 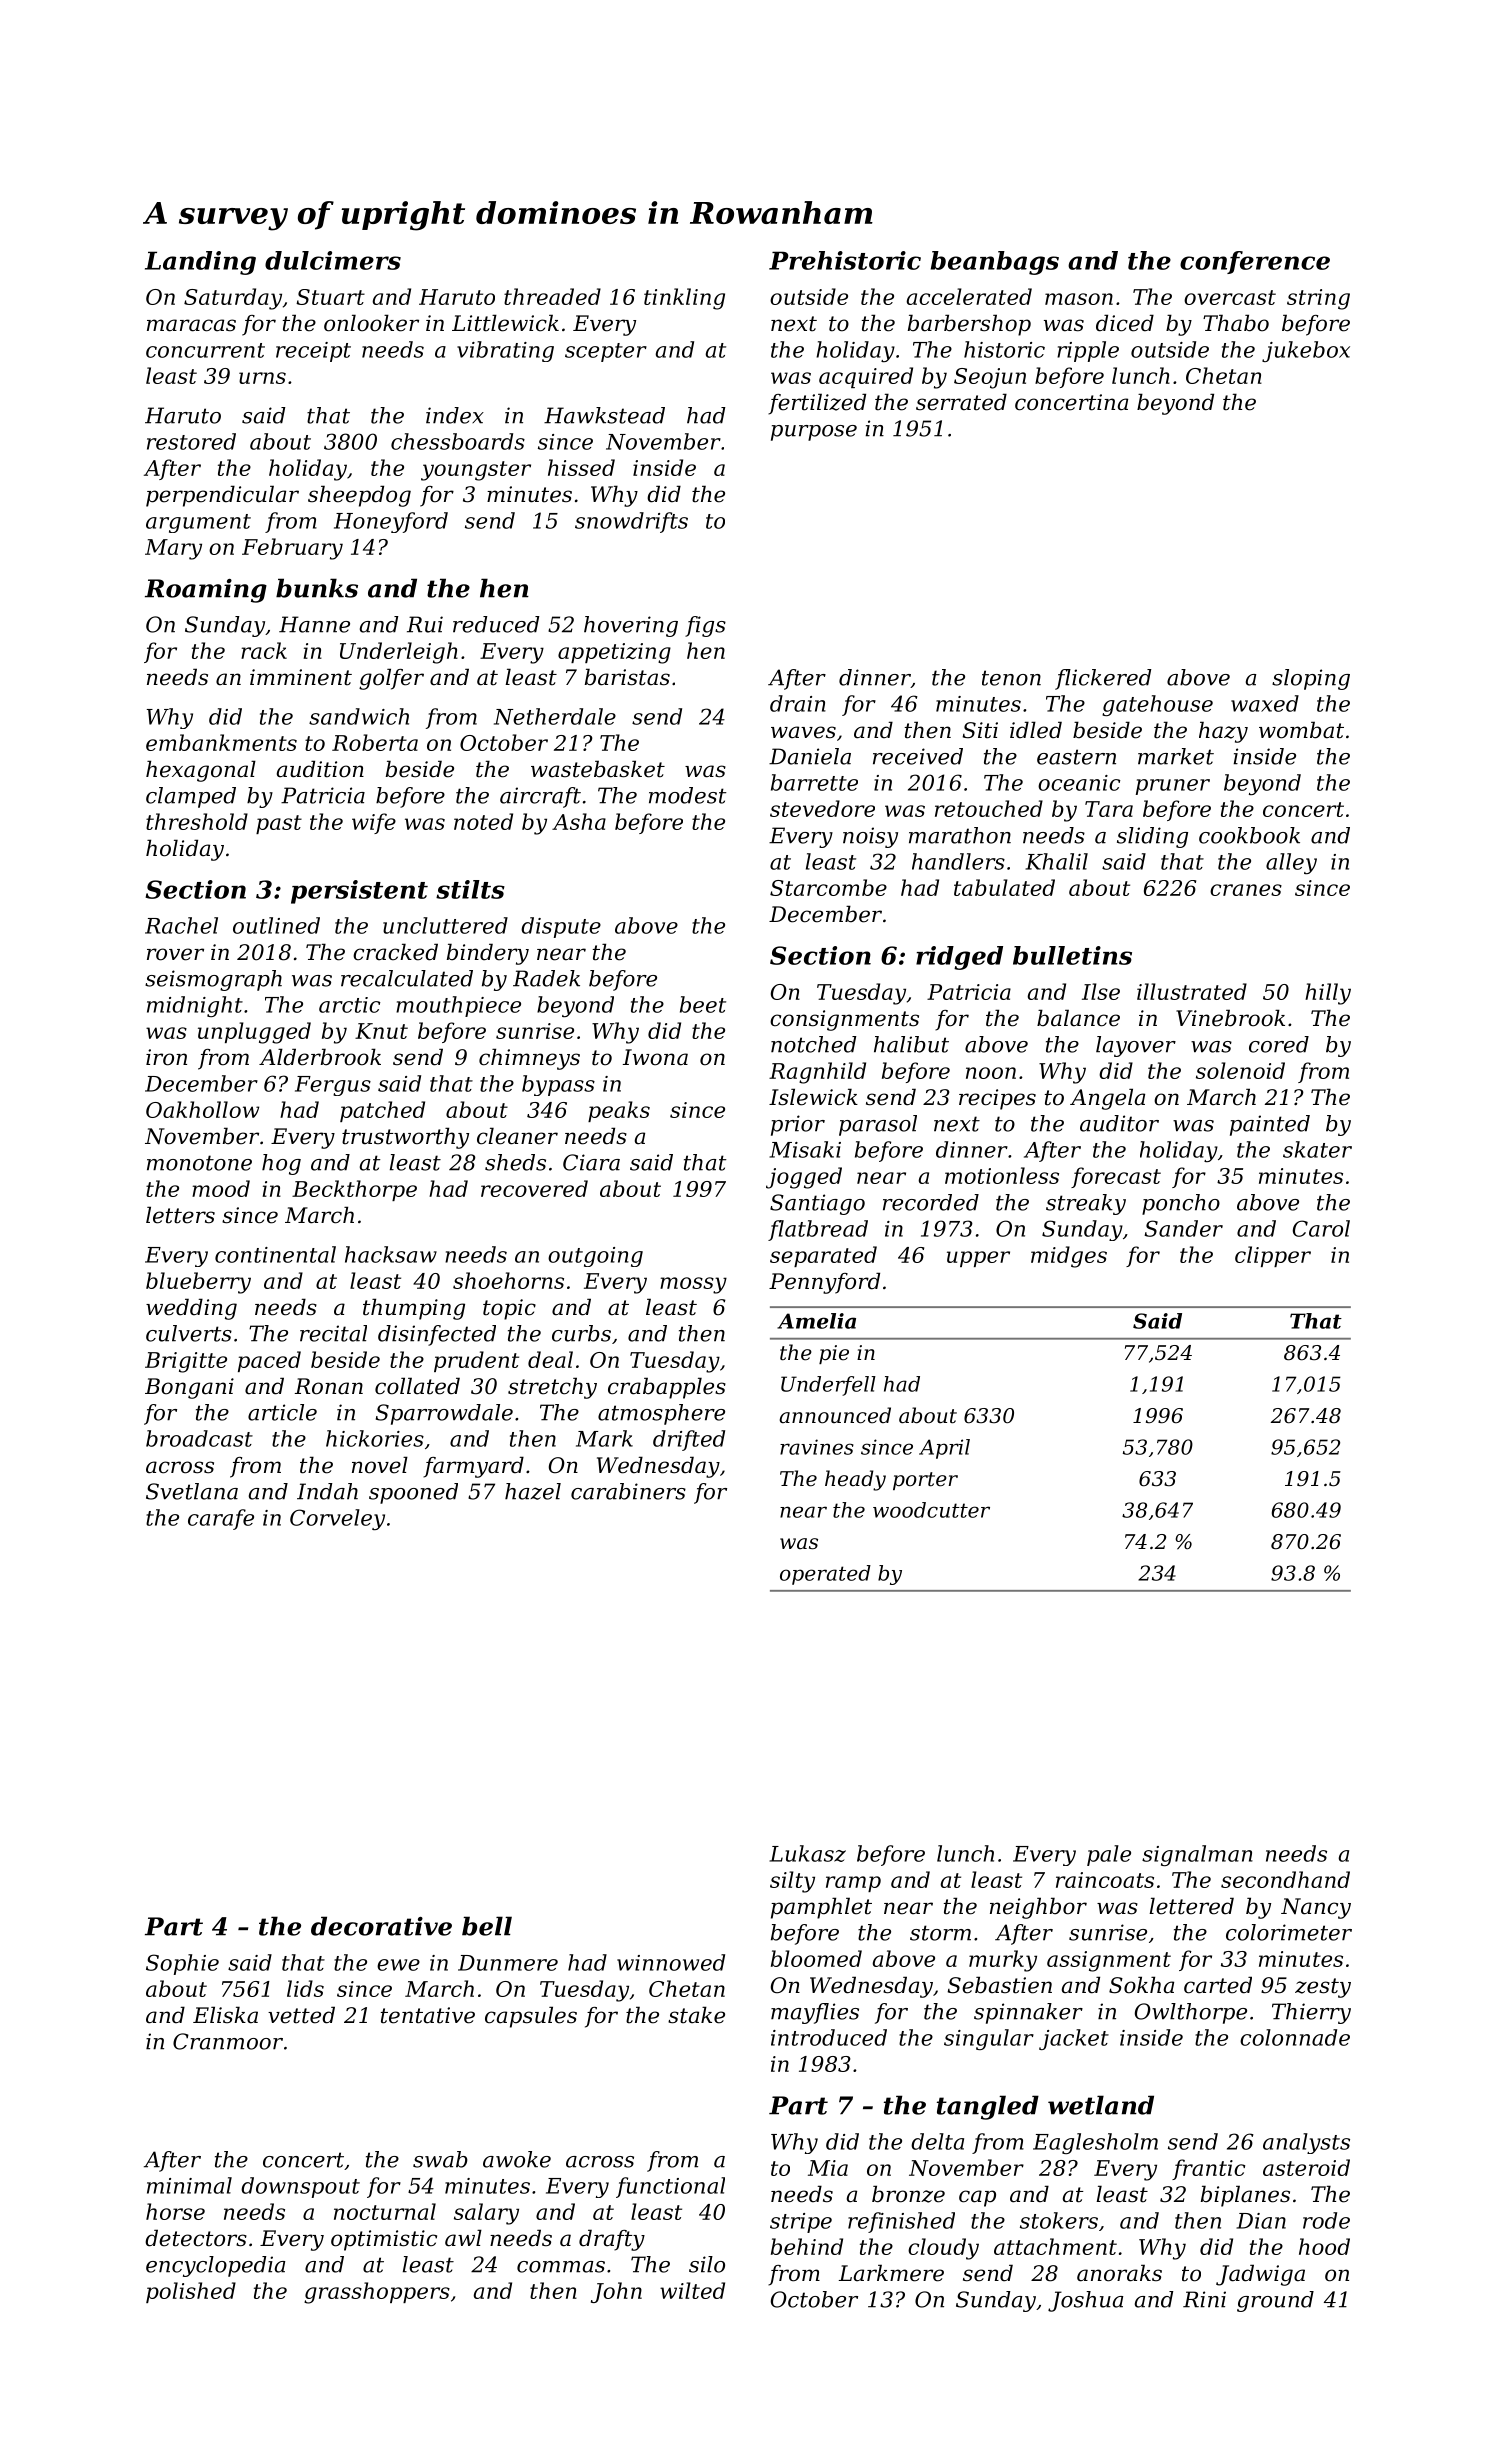 I want to click on scepter, so click(x=606, y=352).
